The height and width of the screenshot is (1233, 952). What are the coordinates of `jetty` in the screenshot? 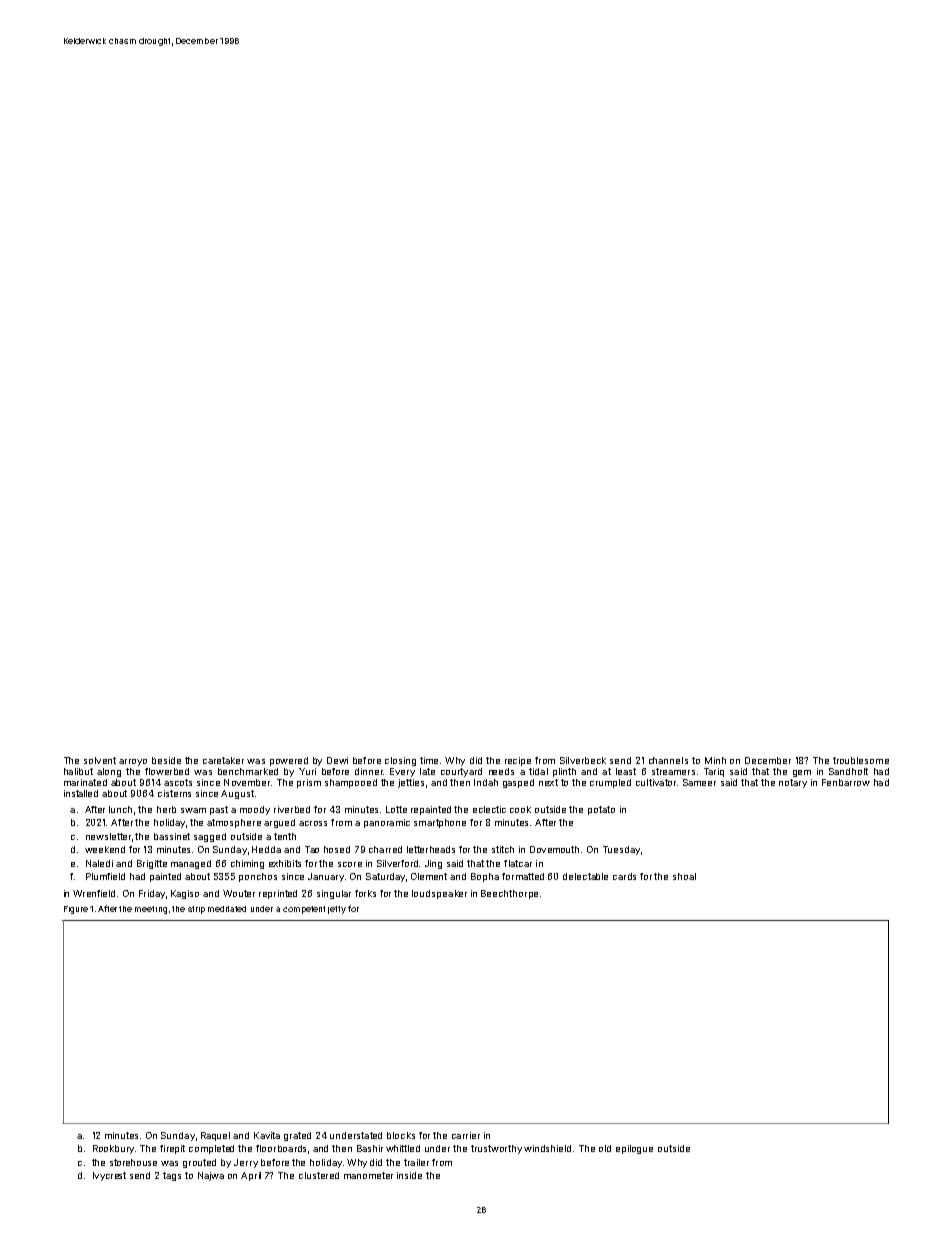 It's located at (337, 910).
